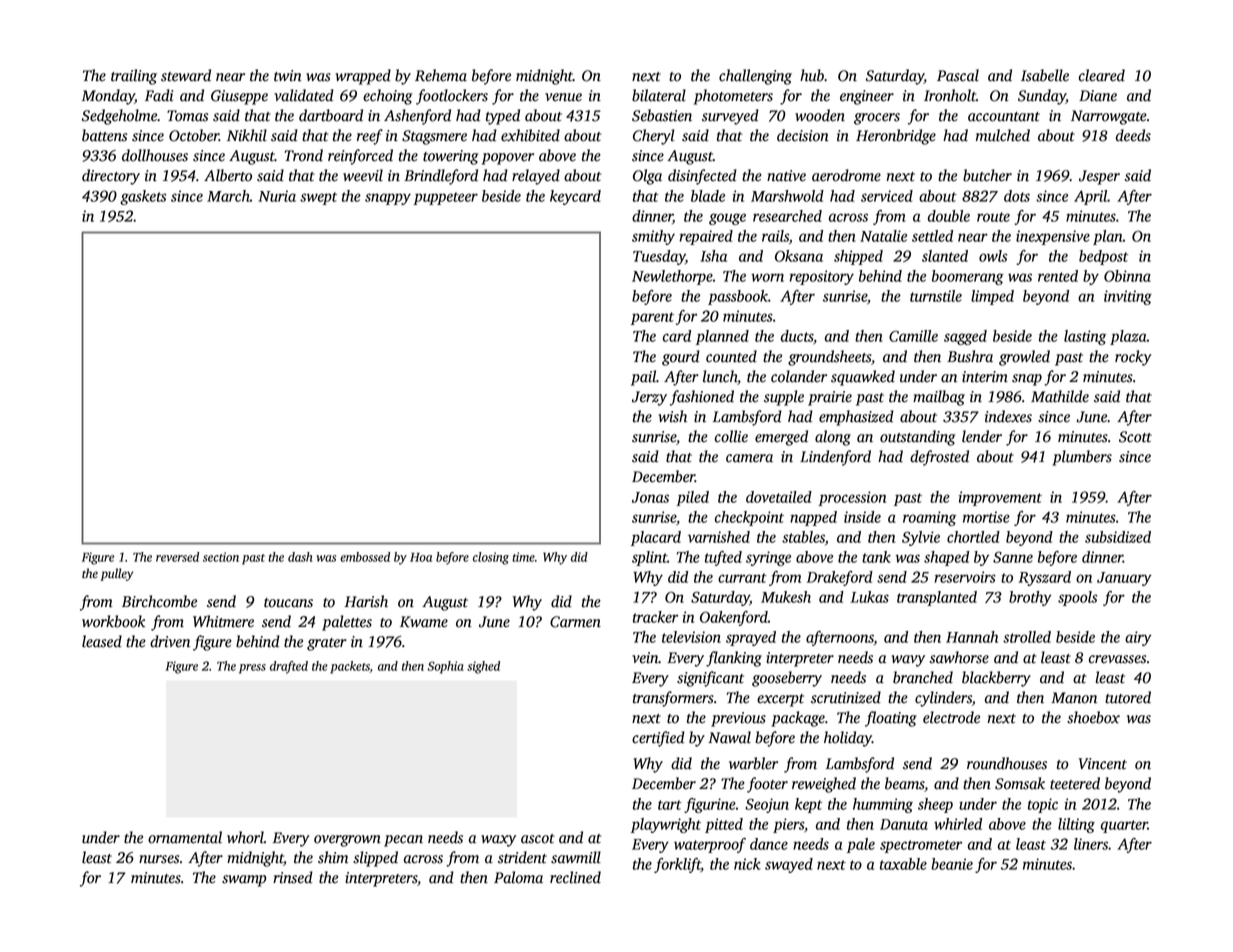  Describe the element at coordinates (177, 557) in the screenshot. I see `reversed` at that location.
